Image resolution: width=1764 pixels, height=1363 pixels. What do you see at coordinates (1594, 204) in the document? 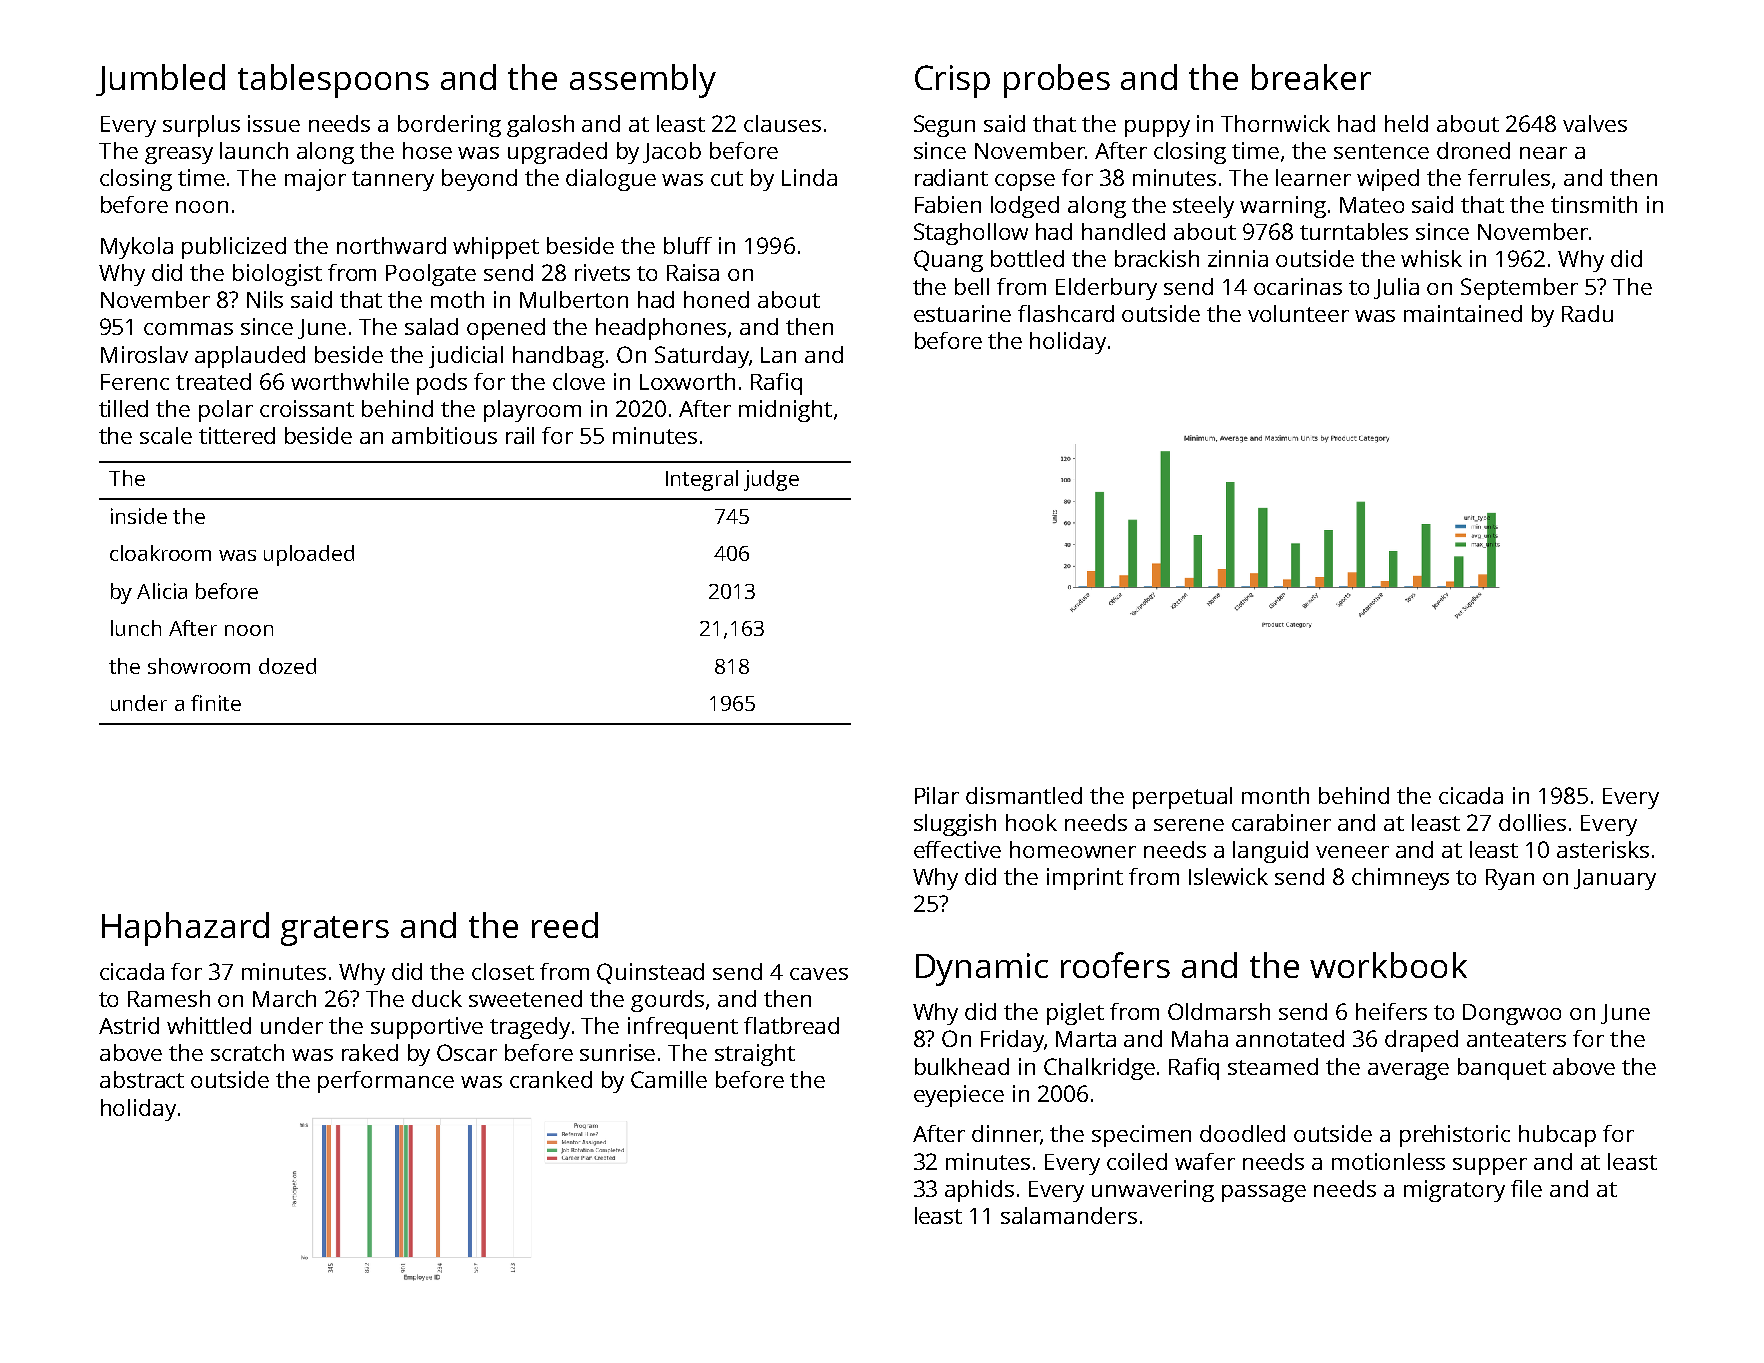
I see `tinsmith` at bounding box center [1594, 204].
